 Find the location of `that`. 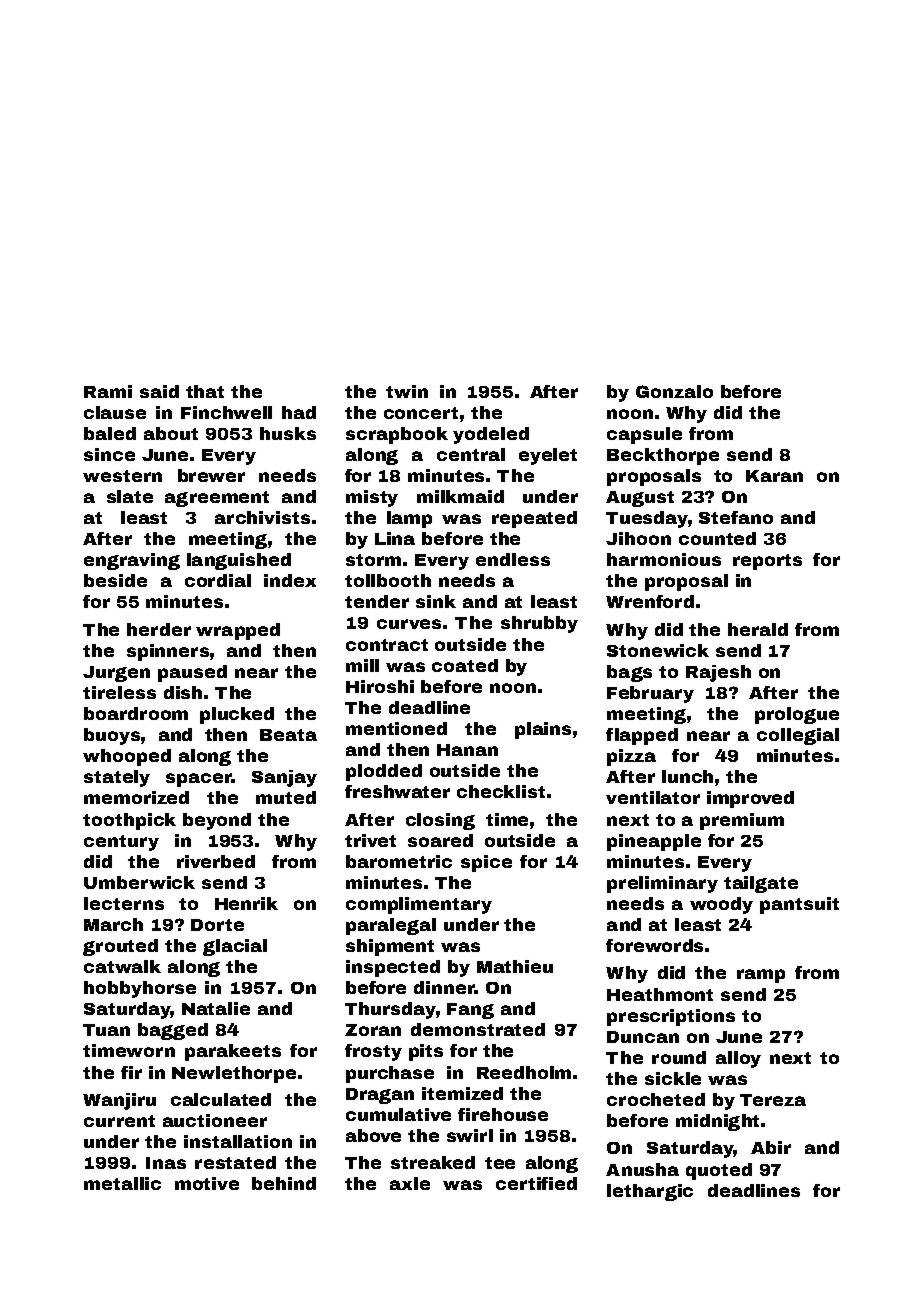

that is located at coordinates (205, 391).
